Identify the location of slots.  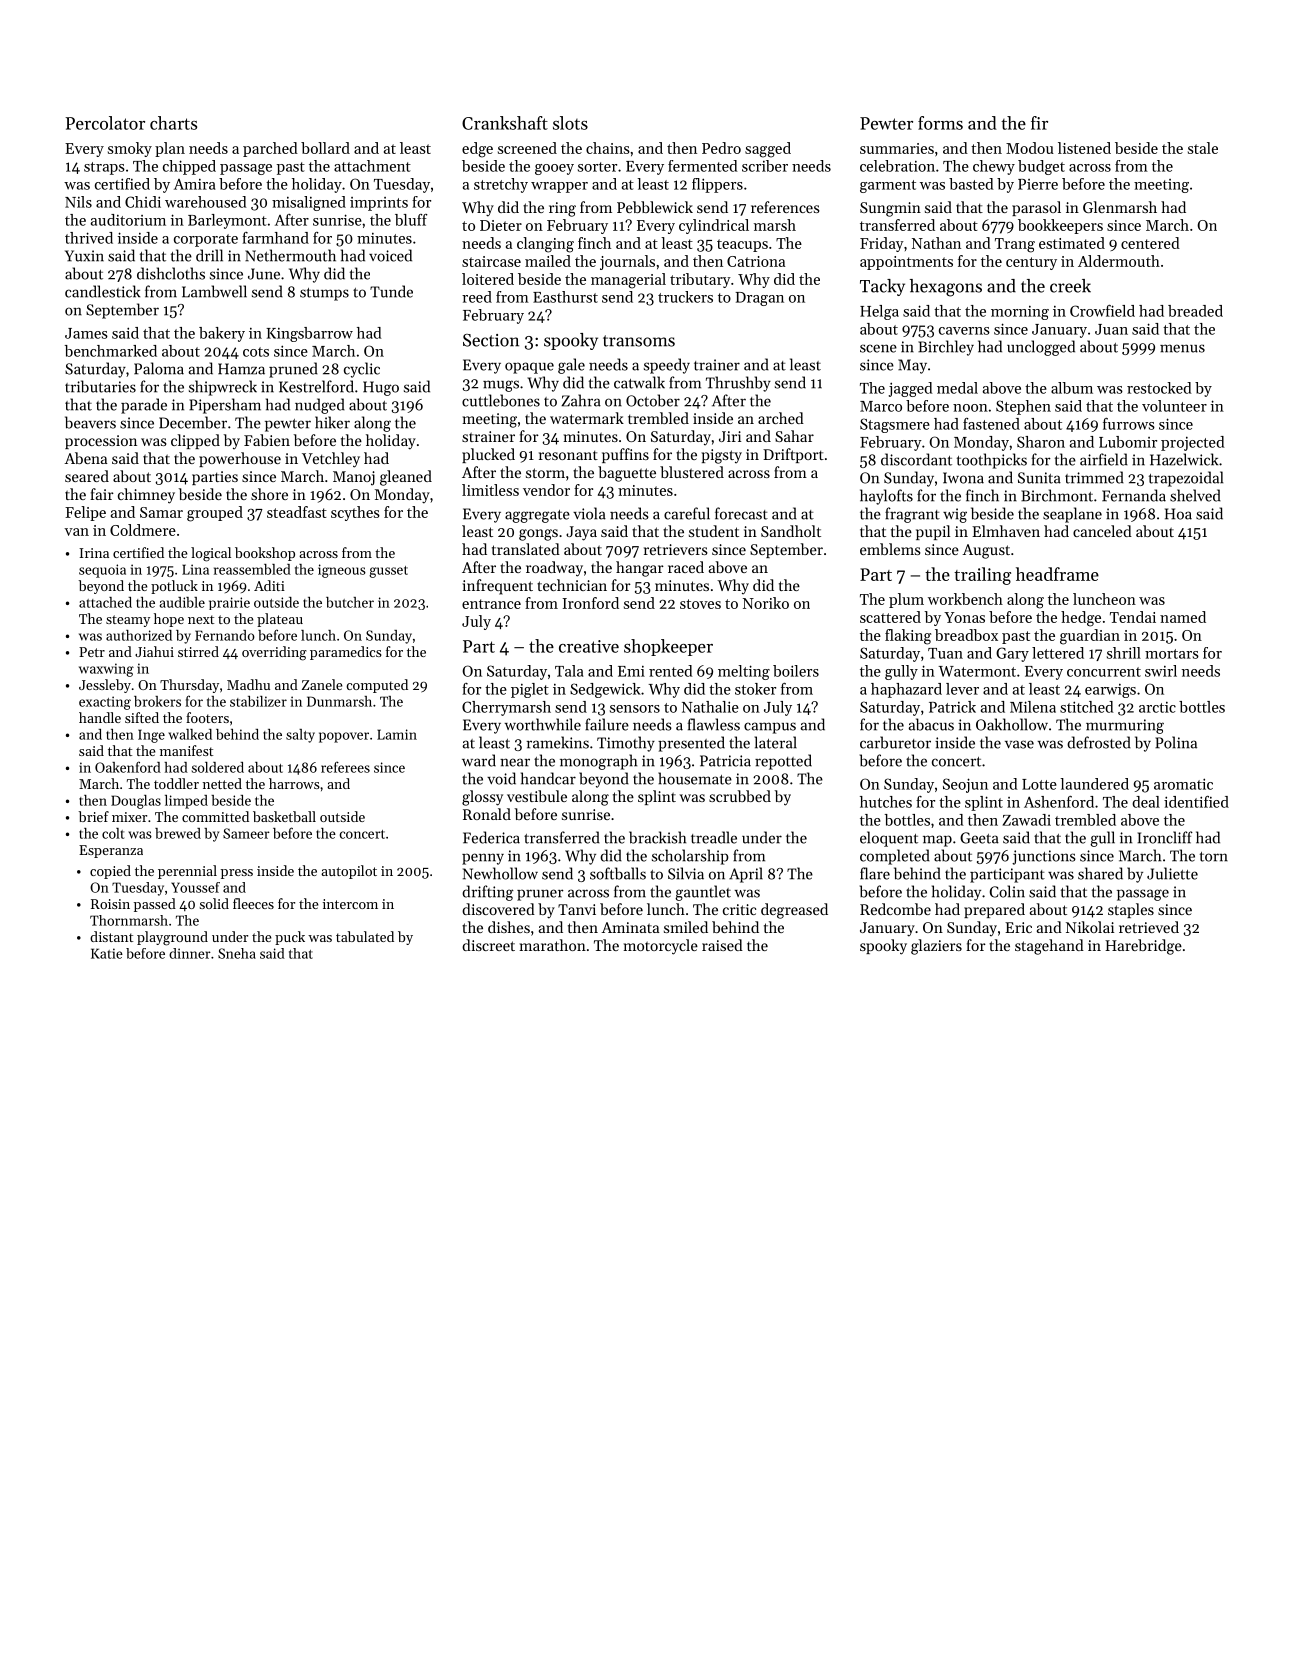
(570, 123).
